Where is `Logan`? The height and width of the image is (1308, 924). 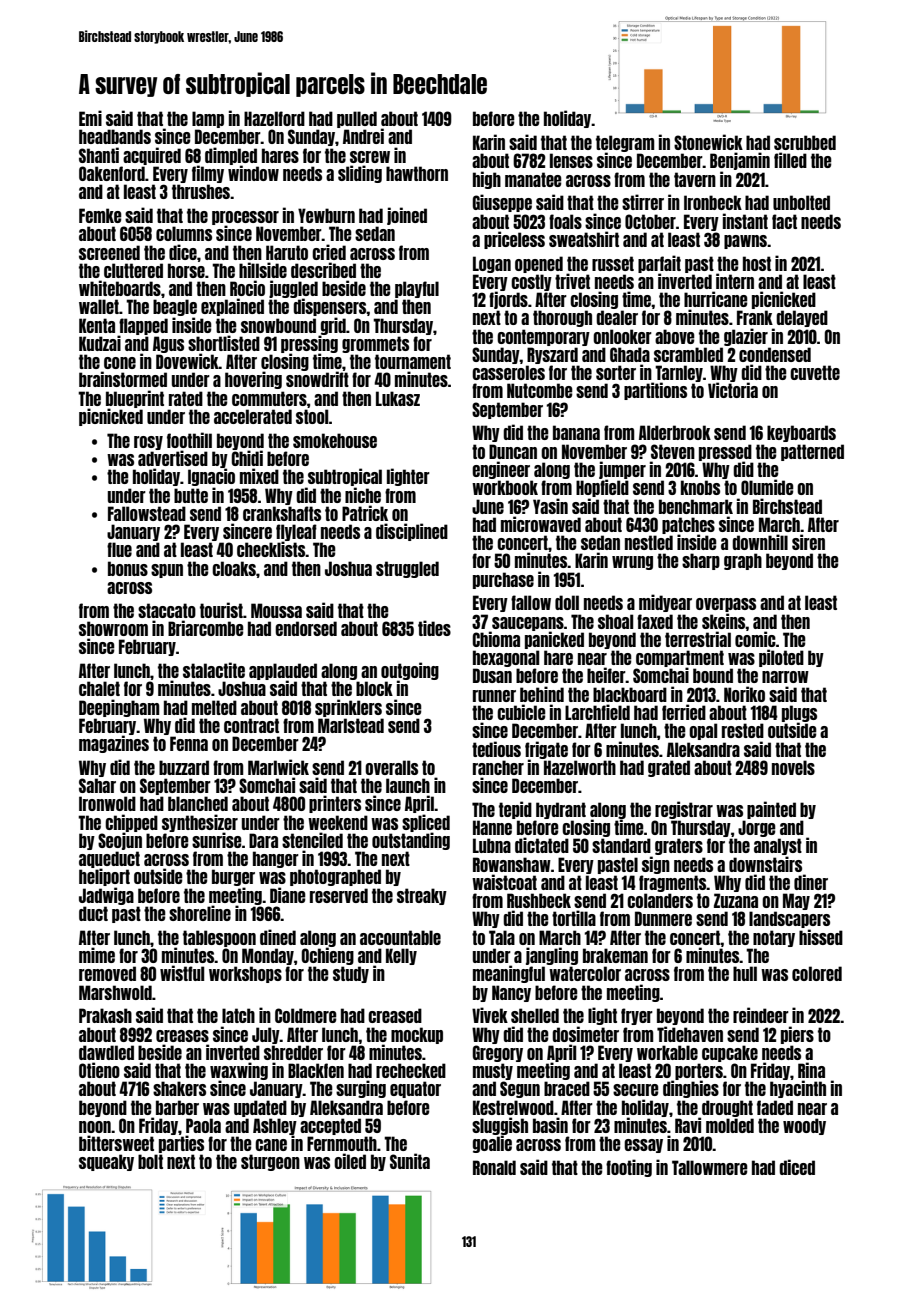 Logan is located at coordinates (492, 264).
